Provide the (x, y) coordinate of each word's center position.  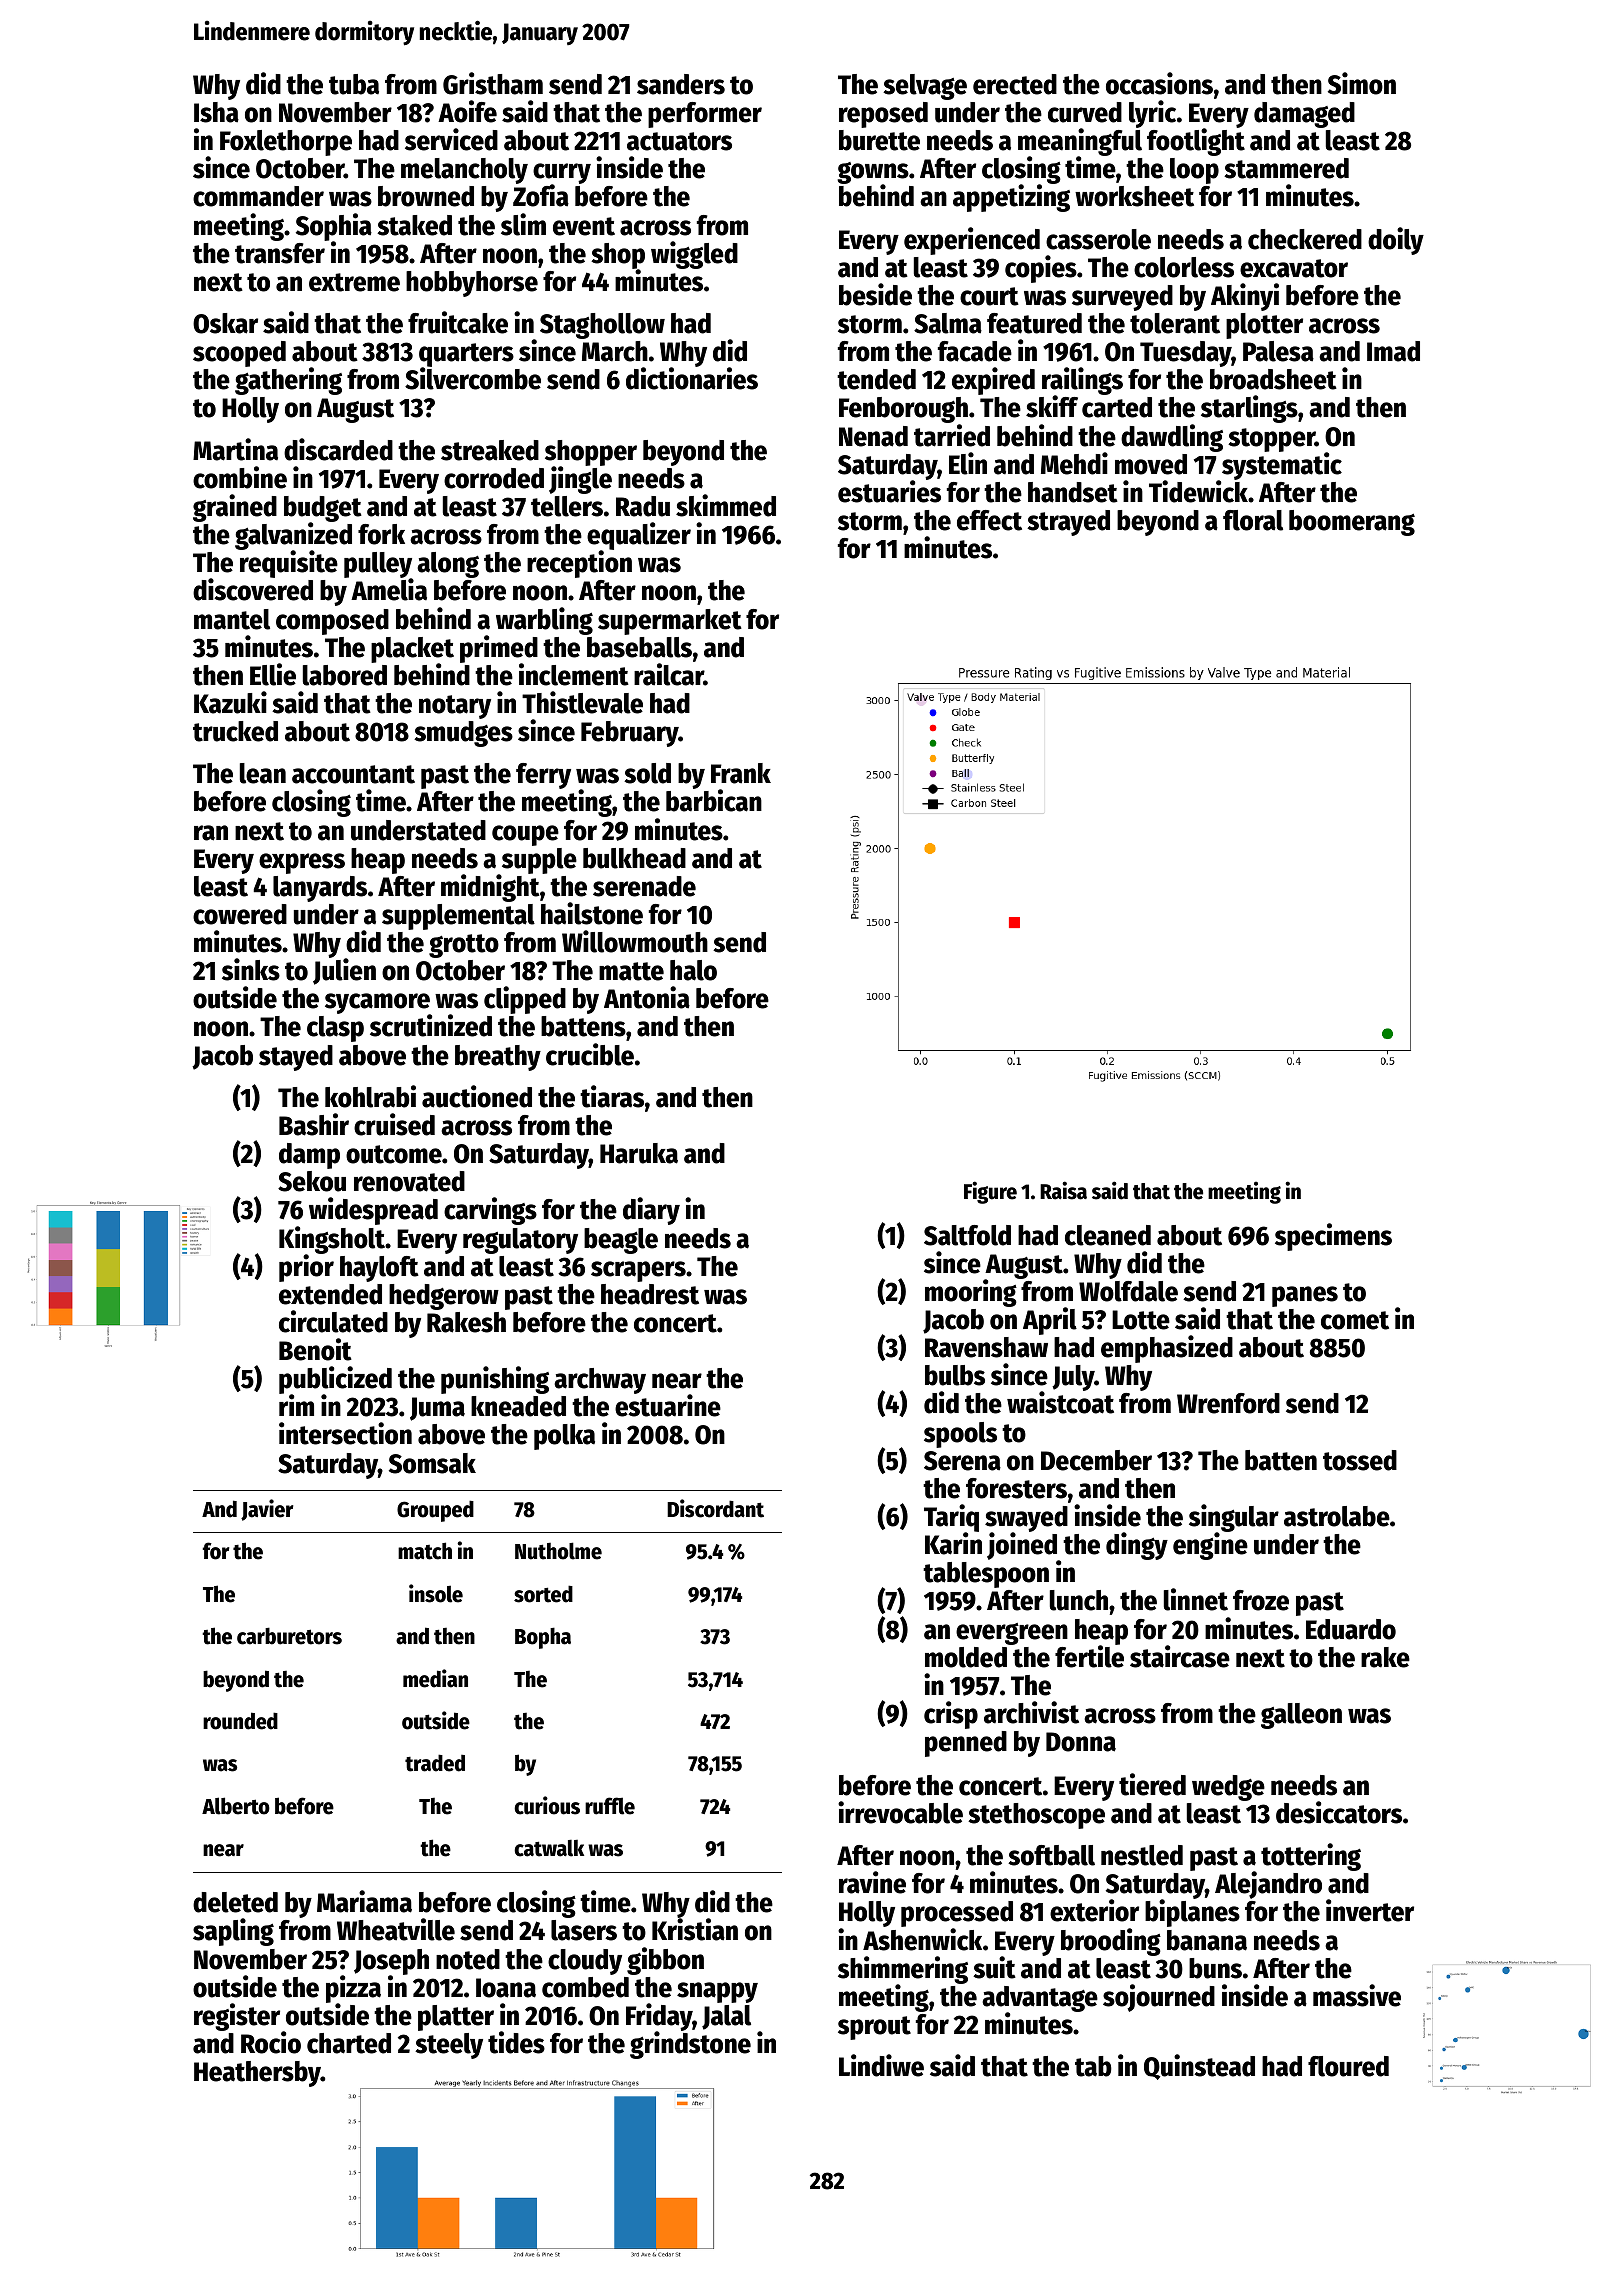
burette (879, 140)
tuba (354, 84)
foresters (1016, 1488)
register (237, 2017)
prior (306, 1268)
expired (993, 381)
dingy (1137, 1546)
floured (1348, 2066)
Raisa (1063, 1190)
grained (235, 508)
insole (436, 1593)
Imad (1393, 351)
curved (1085, 112)
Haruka (639, 1153)
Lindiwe (881, 2065)
